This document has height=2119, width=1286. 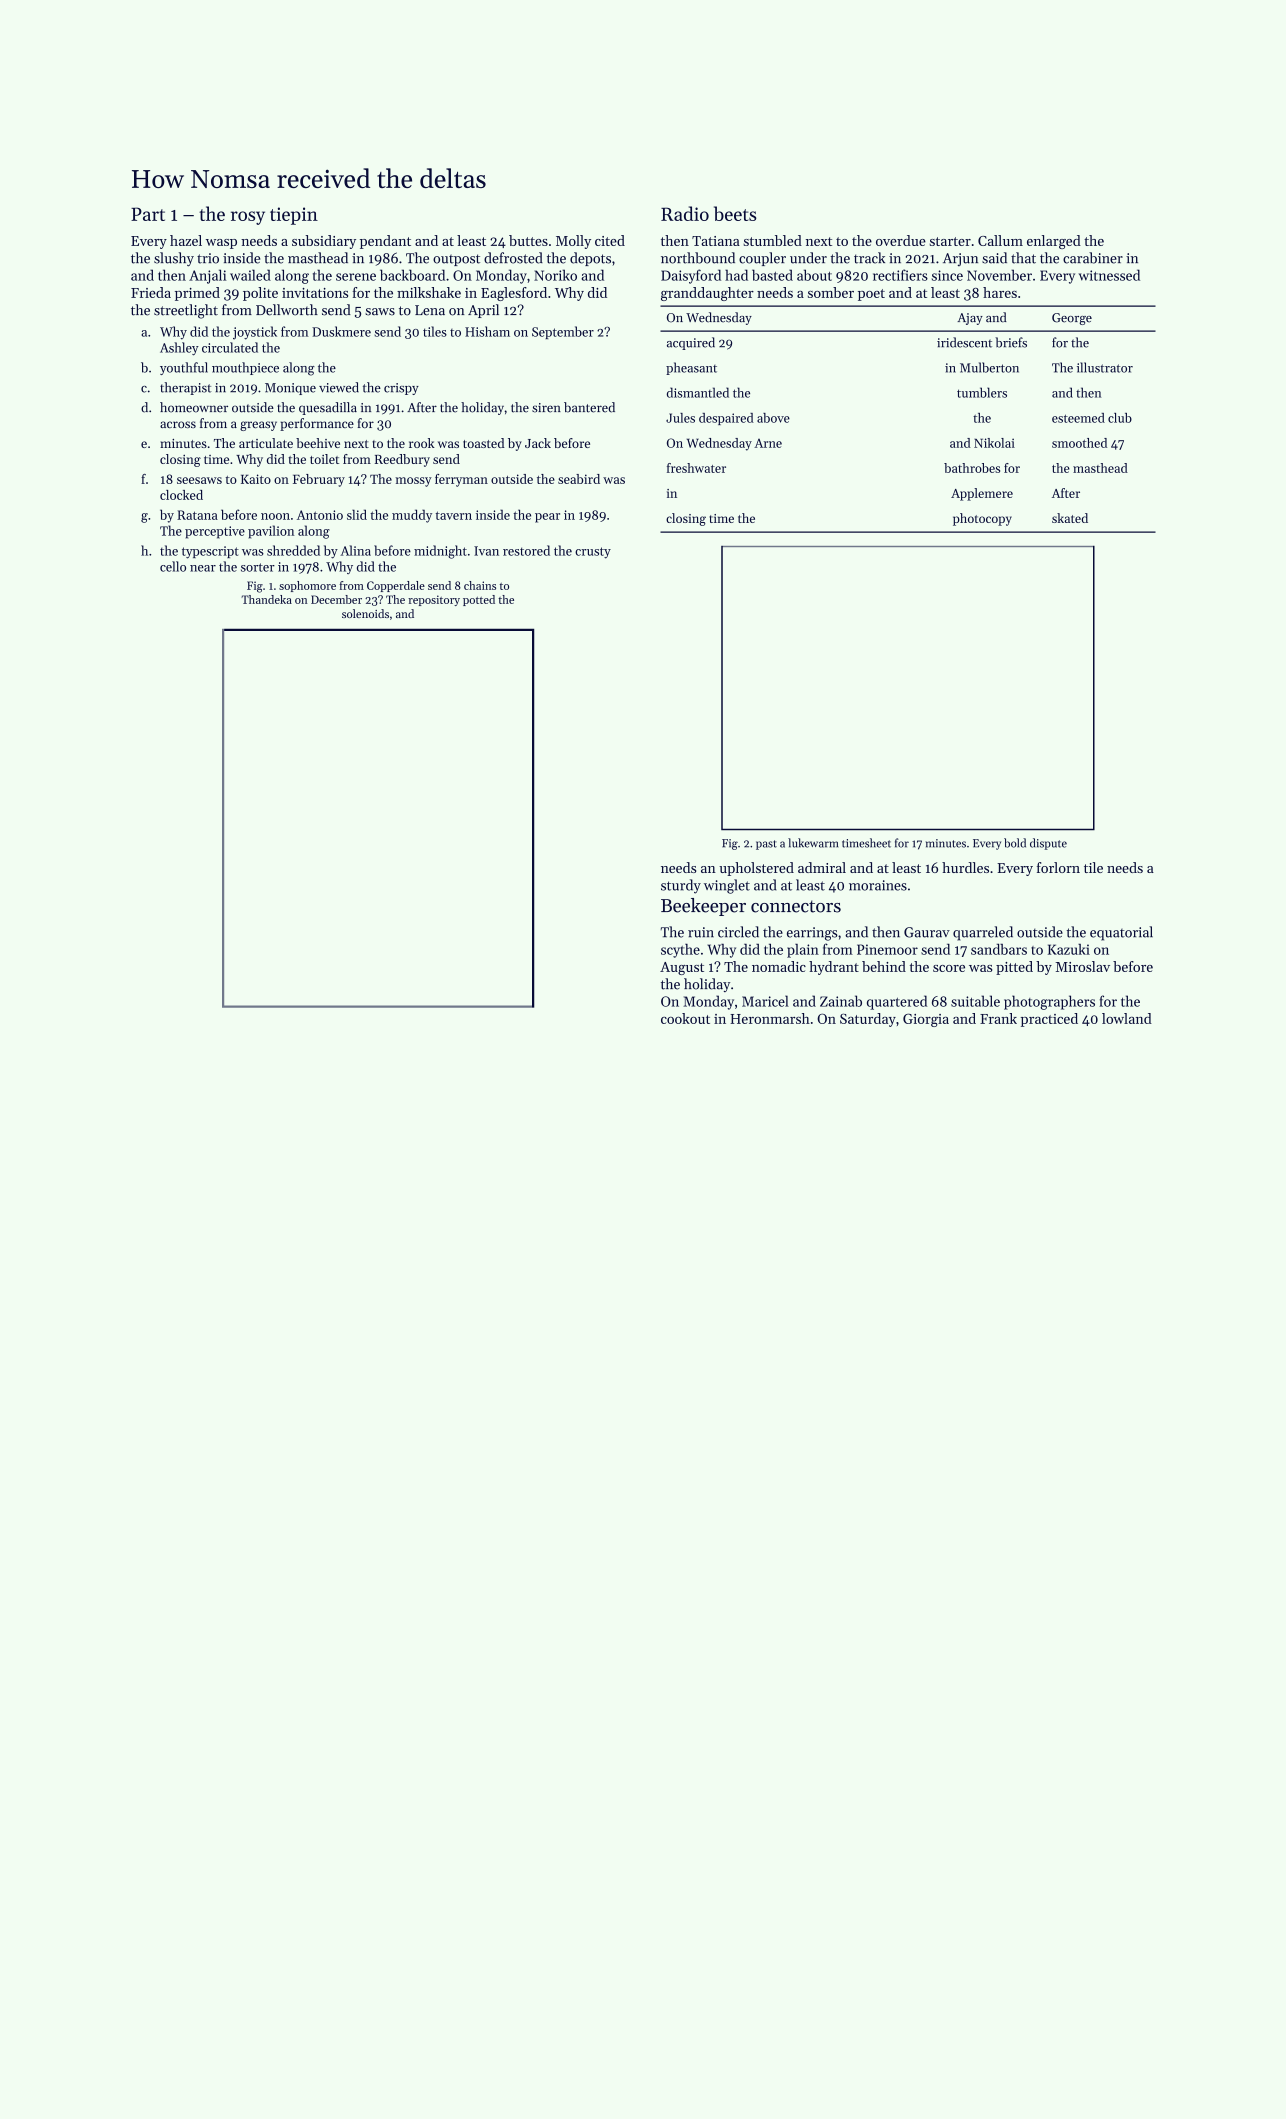 I want to click on Heronmarsh, so click(x=770, y=1018).
